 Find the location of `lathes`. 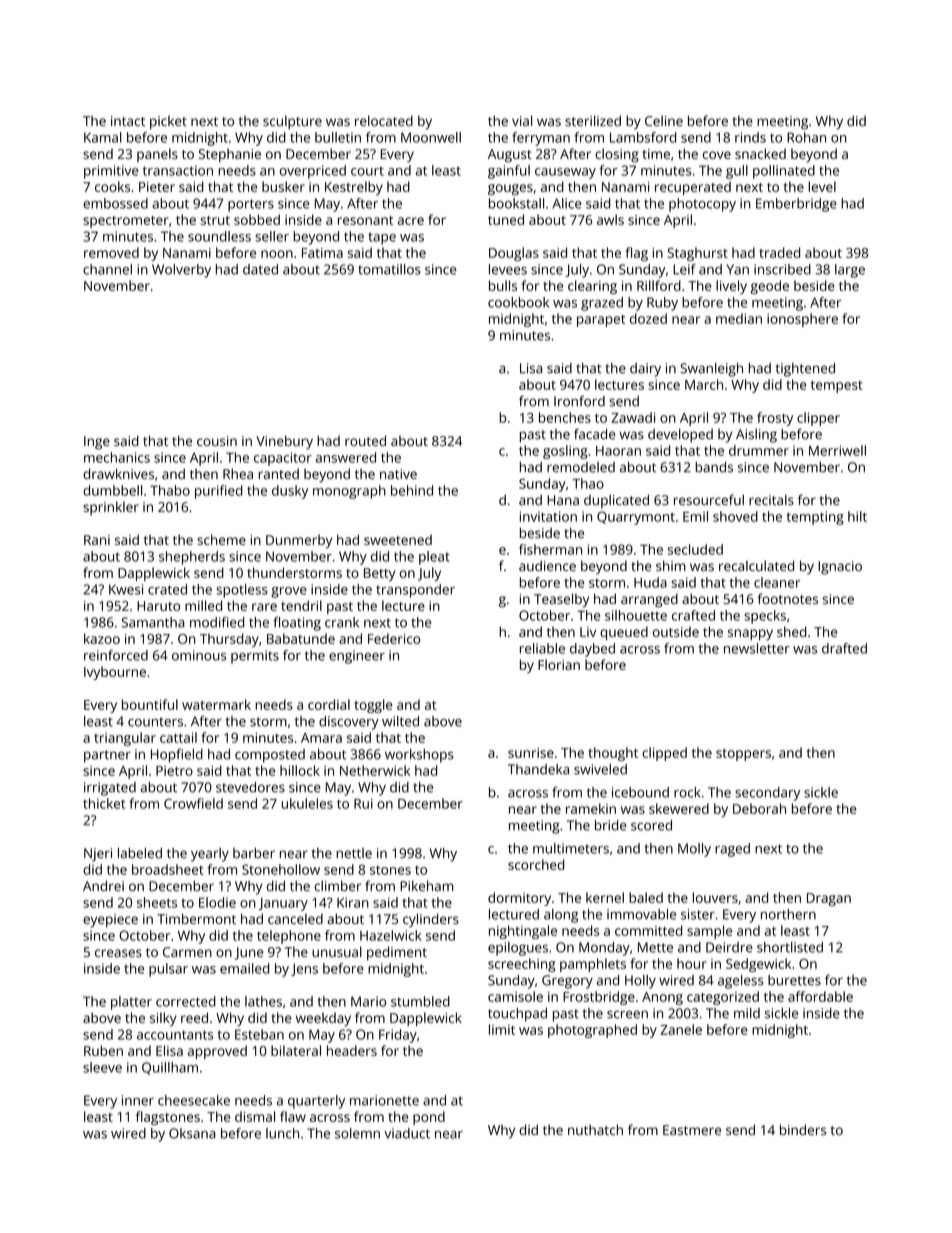

lathes is located at coordinates (263, 1001).
